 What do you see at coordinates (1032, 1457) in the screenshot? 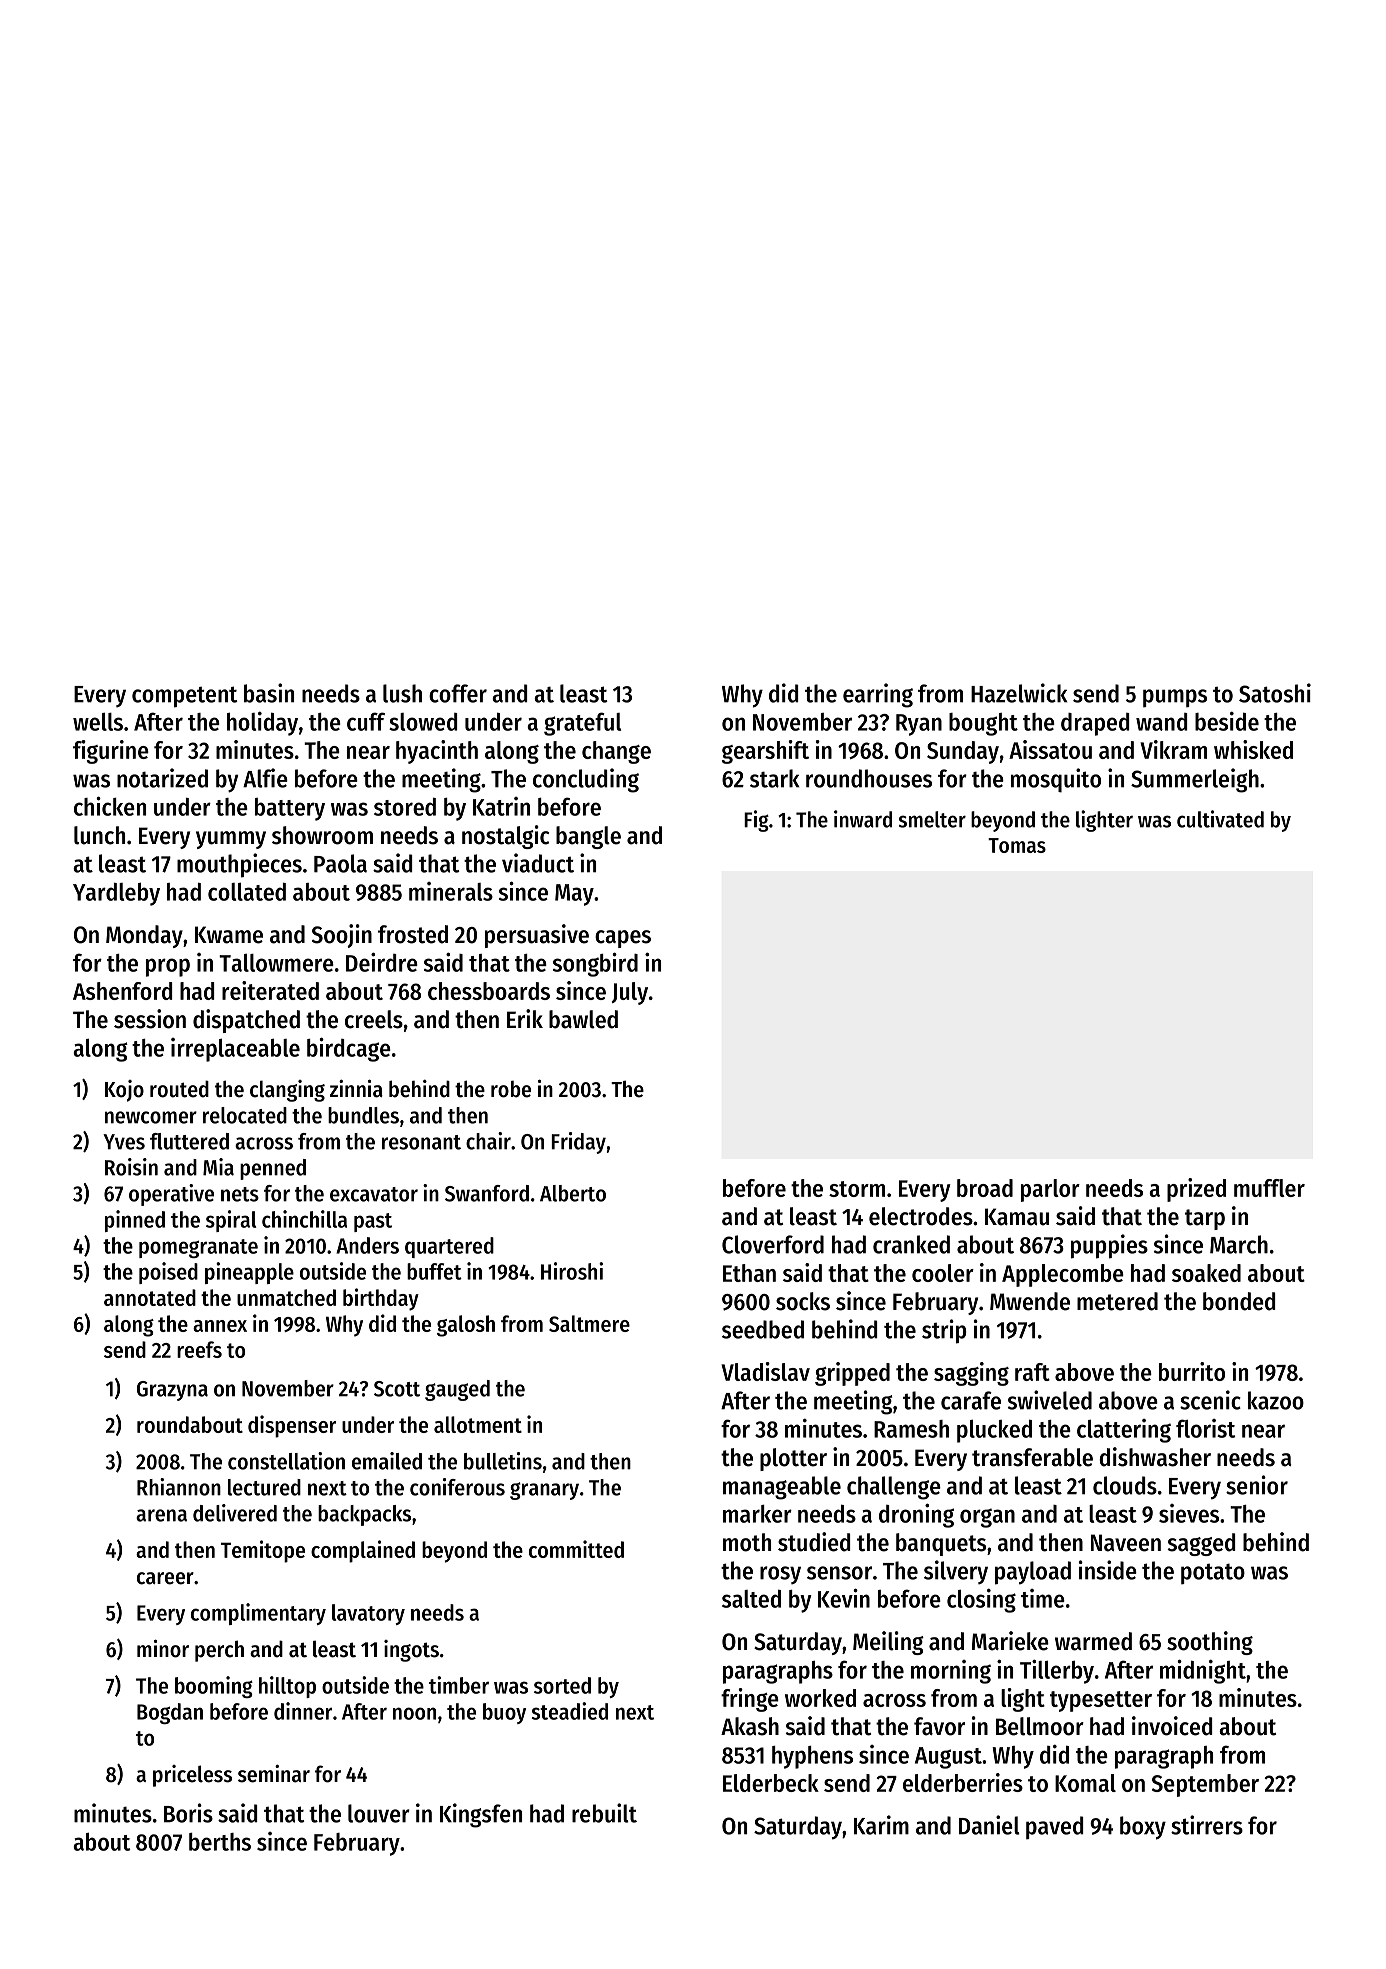
I see `transferable` at bounding box center [1032, 1457].
